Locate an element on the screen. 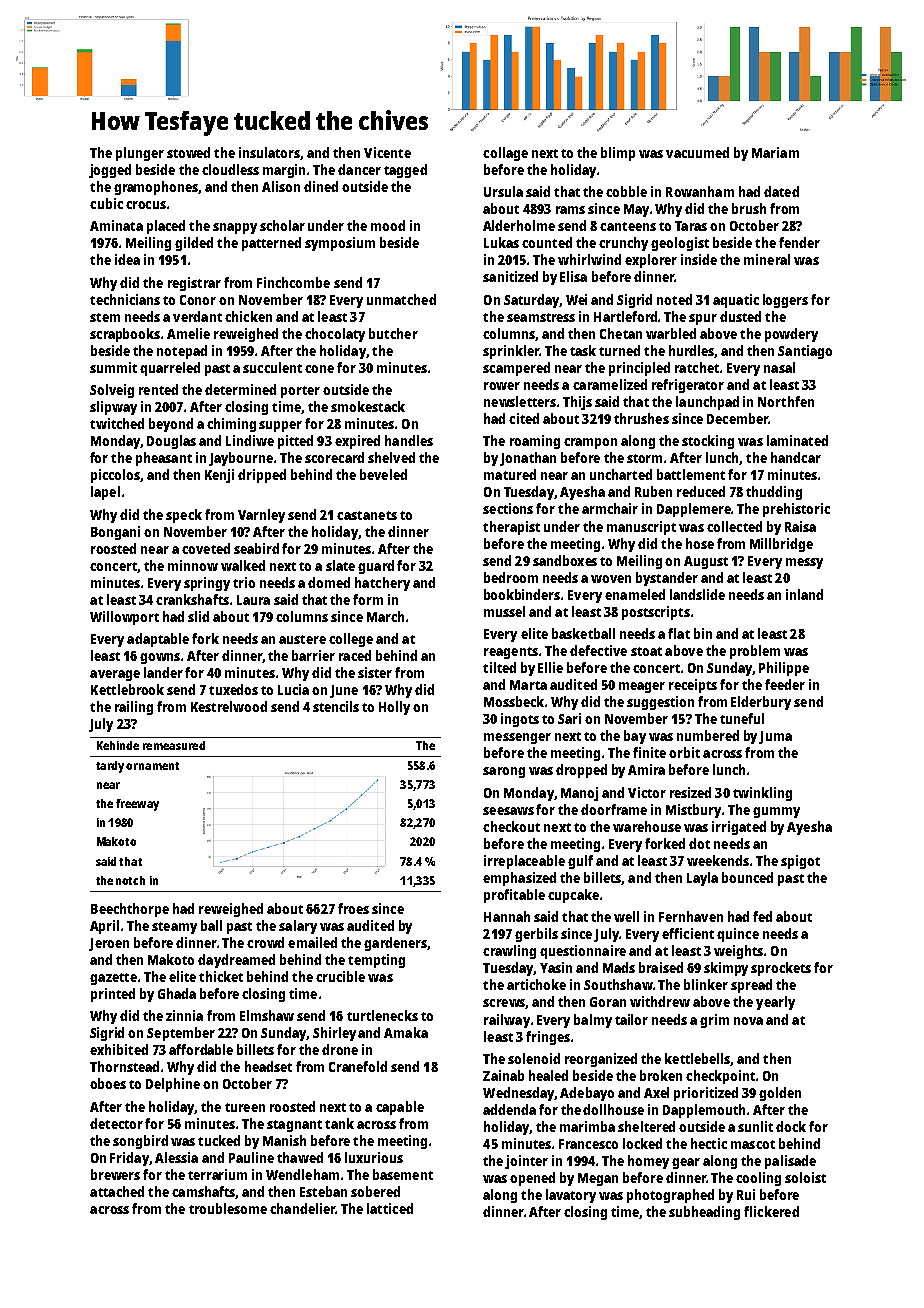 The width and height of the screenshot is (924, 1308). therapist is located at coordinates (511, 528).
